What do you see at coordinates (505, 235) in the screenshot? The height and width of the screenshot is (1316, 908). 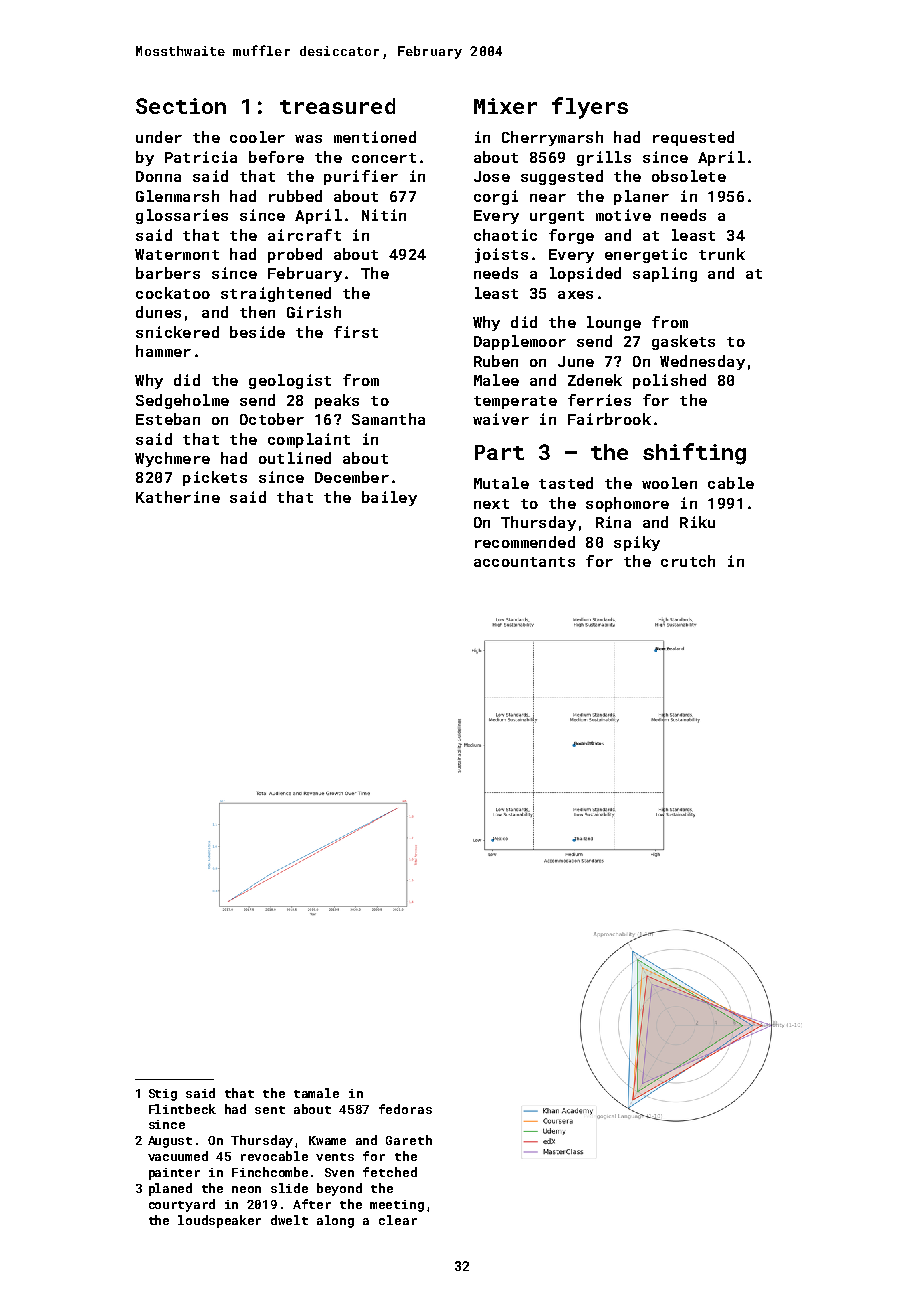 I see `chaotic` at bounding box center [505, 235].
